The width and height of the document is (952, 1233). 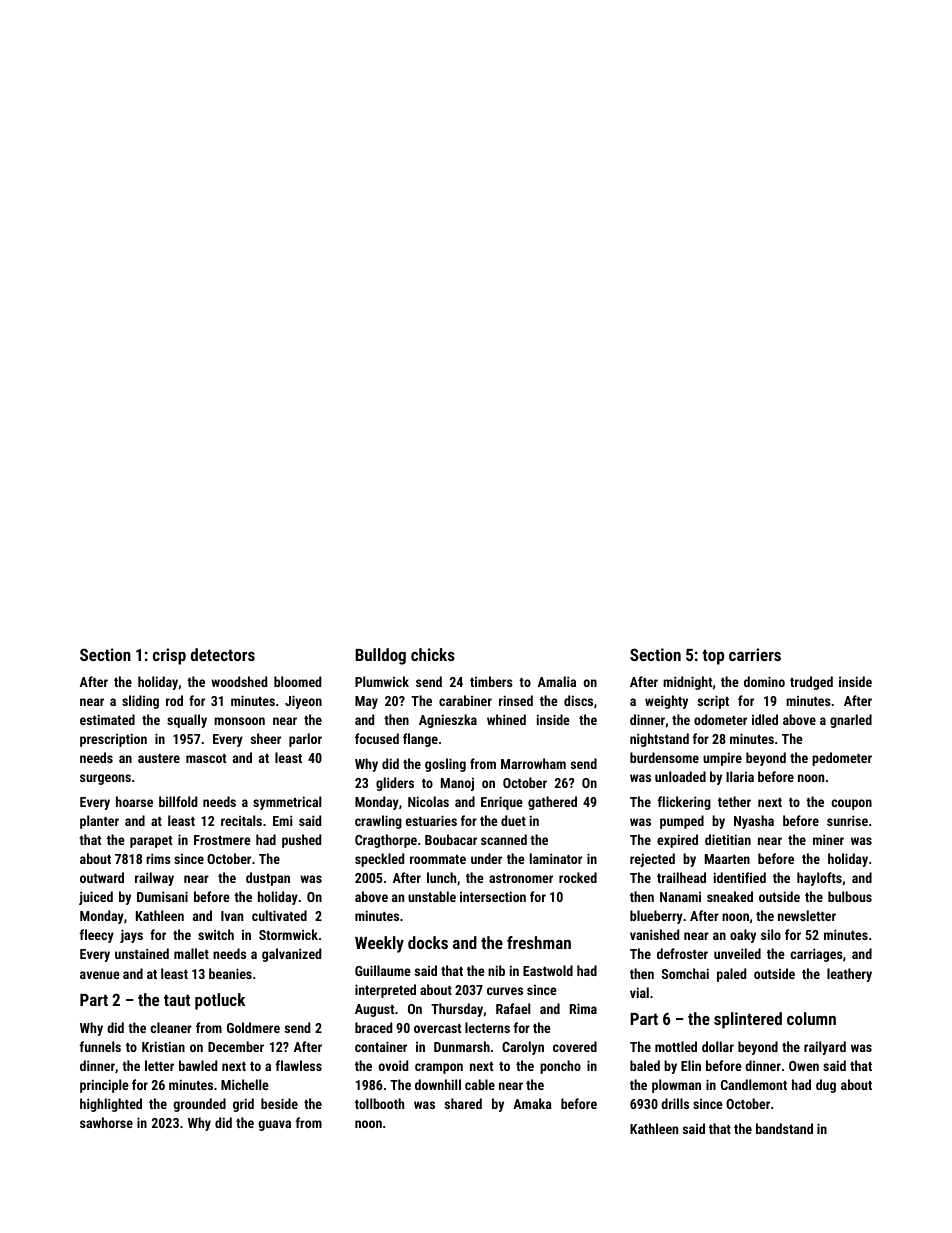 I want to click on chicks, so click(x=433, y=654).
